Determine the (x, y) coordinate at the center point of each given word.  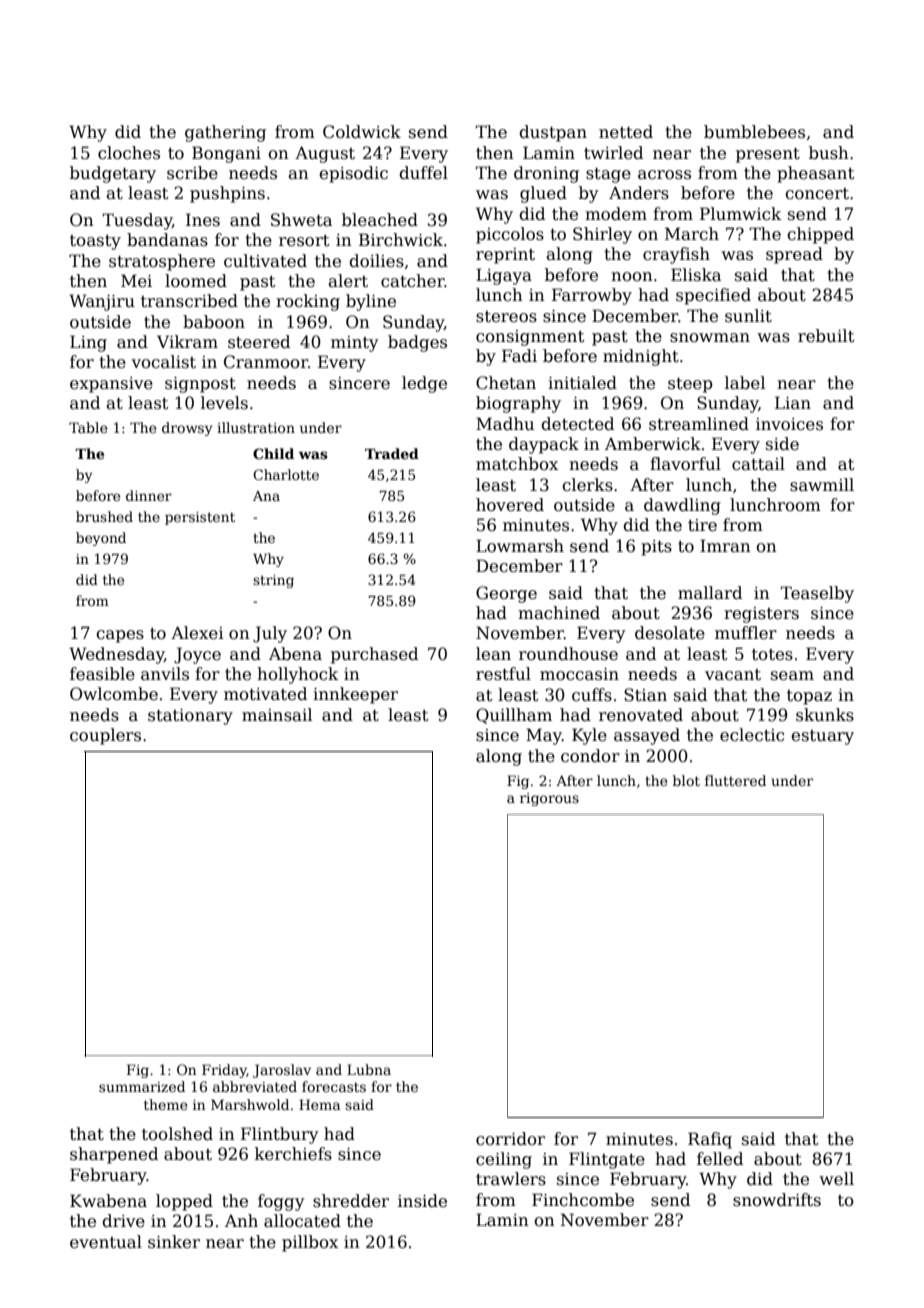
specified (713, 296)
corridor (510, 1139)
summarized (142, 1086)
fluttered (735, 780)
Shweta (301, 220)
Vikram (187, 342)
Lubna (369, 1069)
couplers (105, 736)
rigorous (549, 799)
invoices (789, 424)
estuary (822, 737)
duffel (423, 173)
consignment (530, 338)
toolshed (177, 1134)
